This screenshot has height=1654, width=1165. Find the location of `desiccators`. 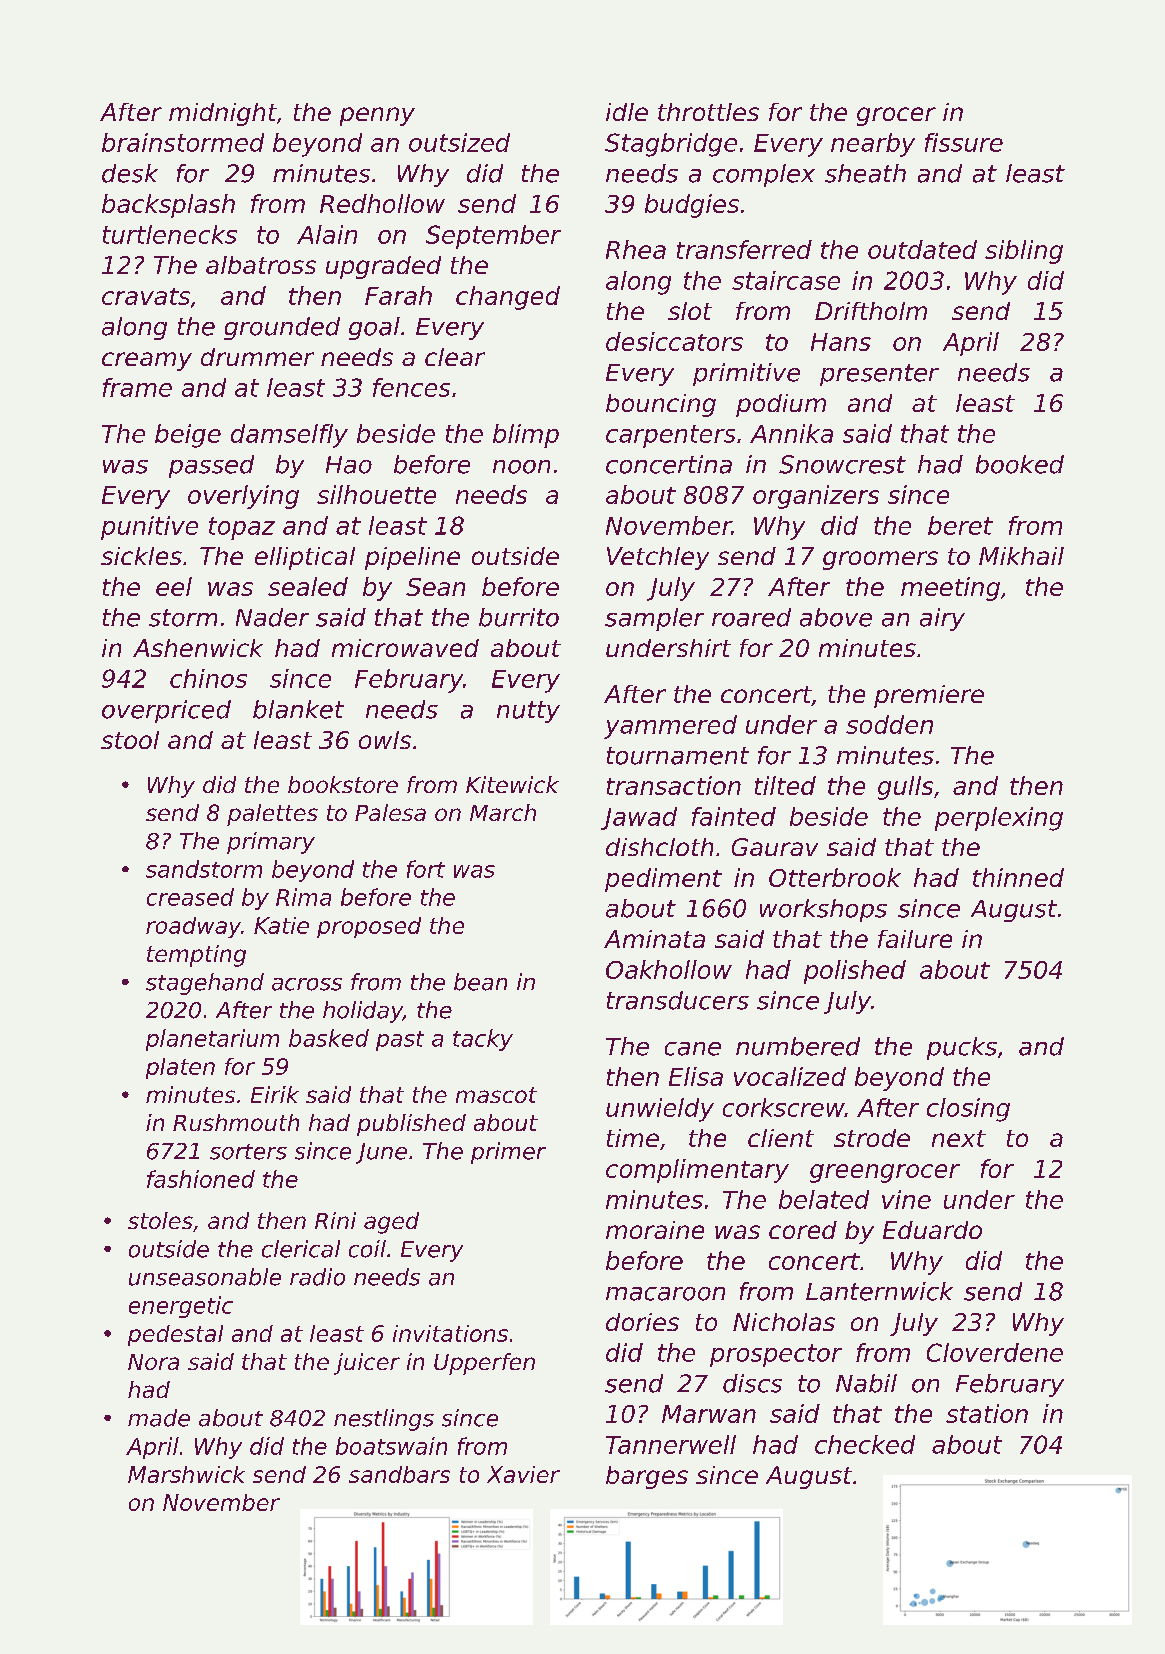

desiccators is located at coordinates (674, 341).
